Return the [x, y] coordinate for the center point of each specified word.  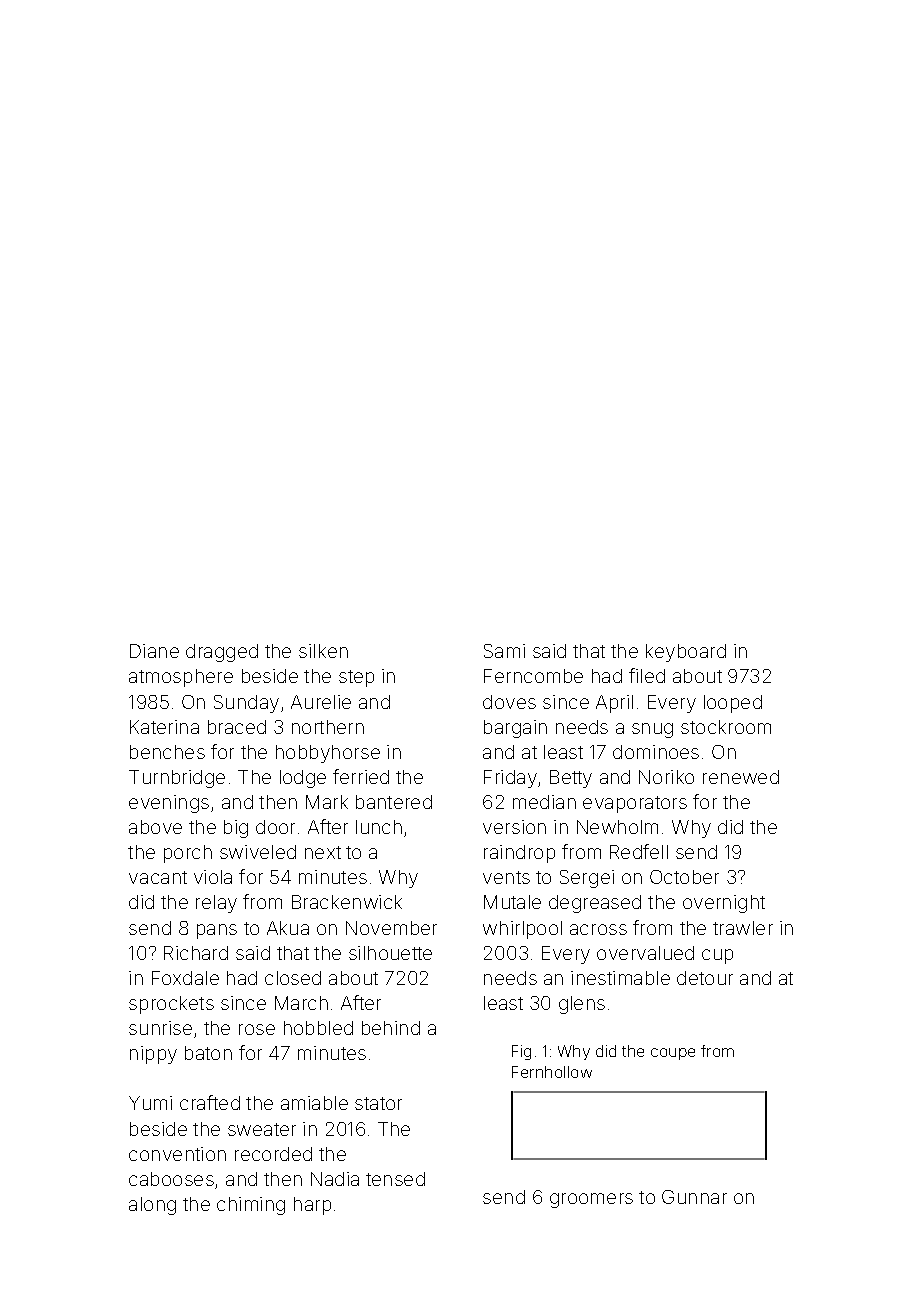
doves [509, 702]
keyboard [686, 653]
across [598, 929]
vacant [158, 877]
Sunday [246, 704]
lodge [303, 779]
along [152, 1206]
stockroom [726, 727]
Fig [521, 1052]
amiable [314, 1103]
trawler [743, 928]
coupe [673, 1054]
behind [391, 1028]
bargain [515, 729]
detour [705, 978]
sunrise [160, 1028]
